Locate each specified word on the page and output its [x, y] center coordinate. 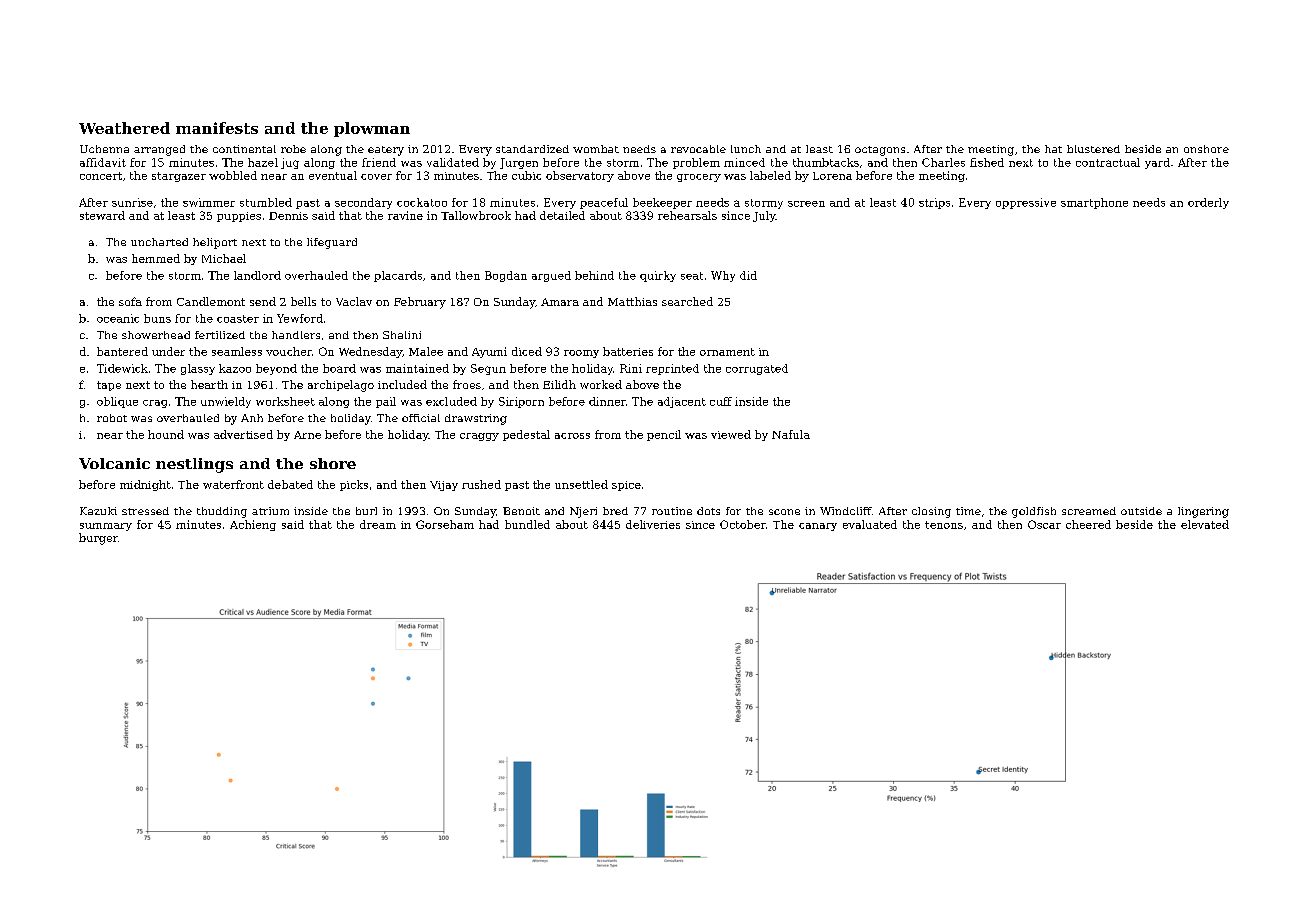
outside [1141, 511]
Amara [560, 302]
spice [626, 486]
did [748, 275]
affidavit [103, 162]
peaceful [604, 203]
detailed [562, 215]
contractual [1108, 162]
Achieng [253, 525]
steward [102, 215]
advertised [243, 434]
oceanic [118, 318]
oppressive [1026, 203]
